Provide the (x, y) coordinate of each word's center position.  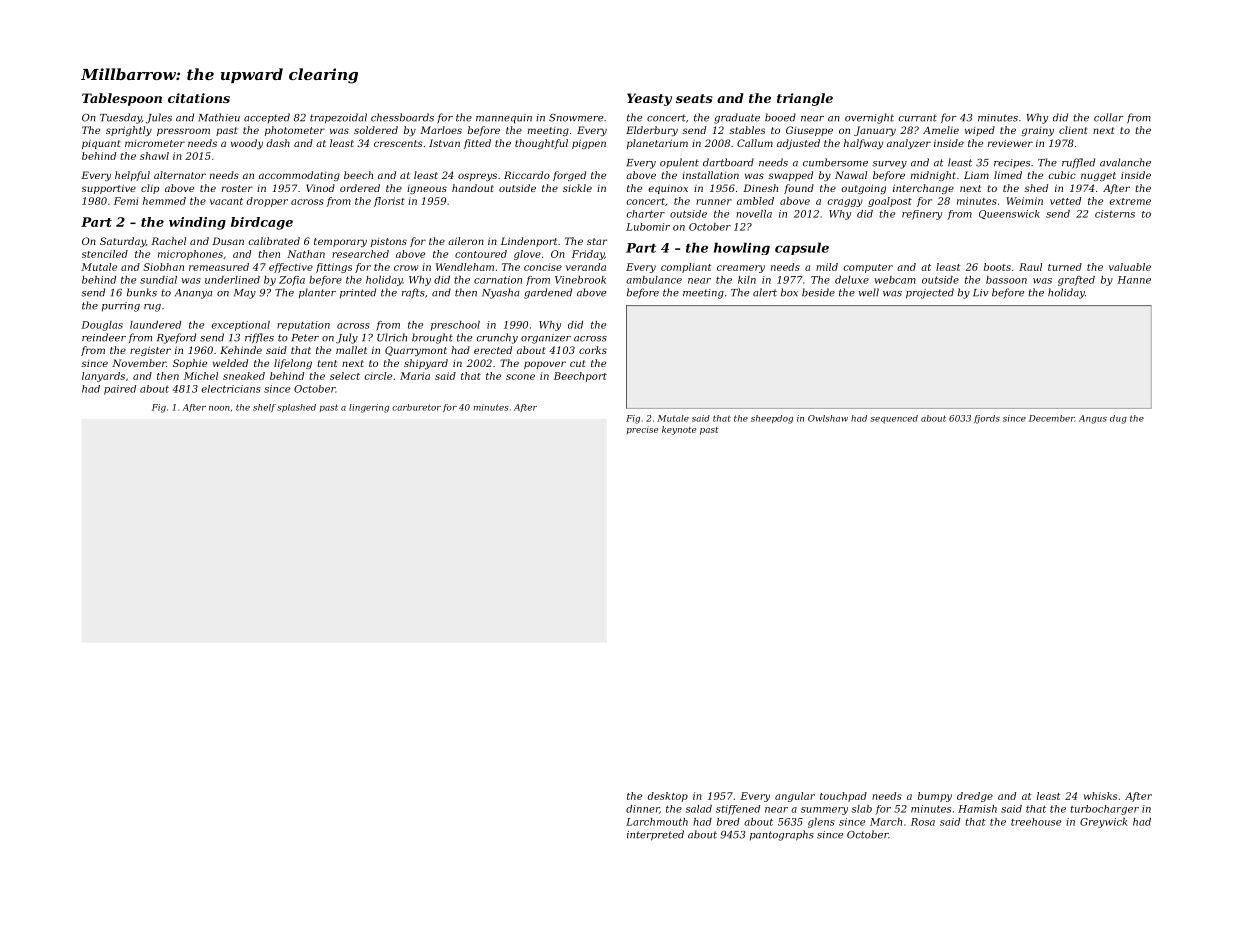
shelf (264, 408)
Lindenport (529, 242)
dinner (643, 809)
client (1073, 130)
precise (642, 430)
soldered (376, 130)
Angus (1093, 419)
